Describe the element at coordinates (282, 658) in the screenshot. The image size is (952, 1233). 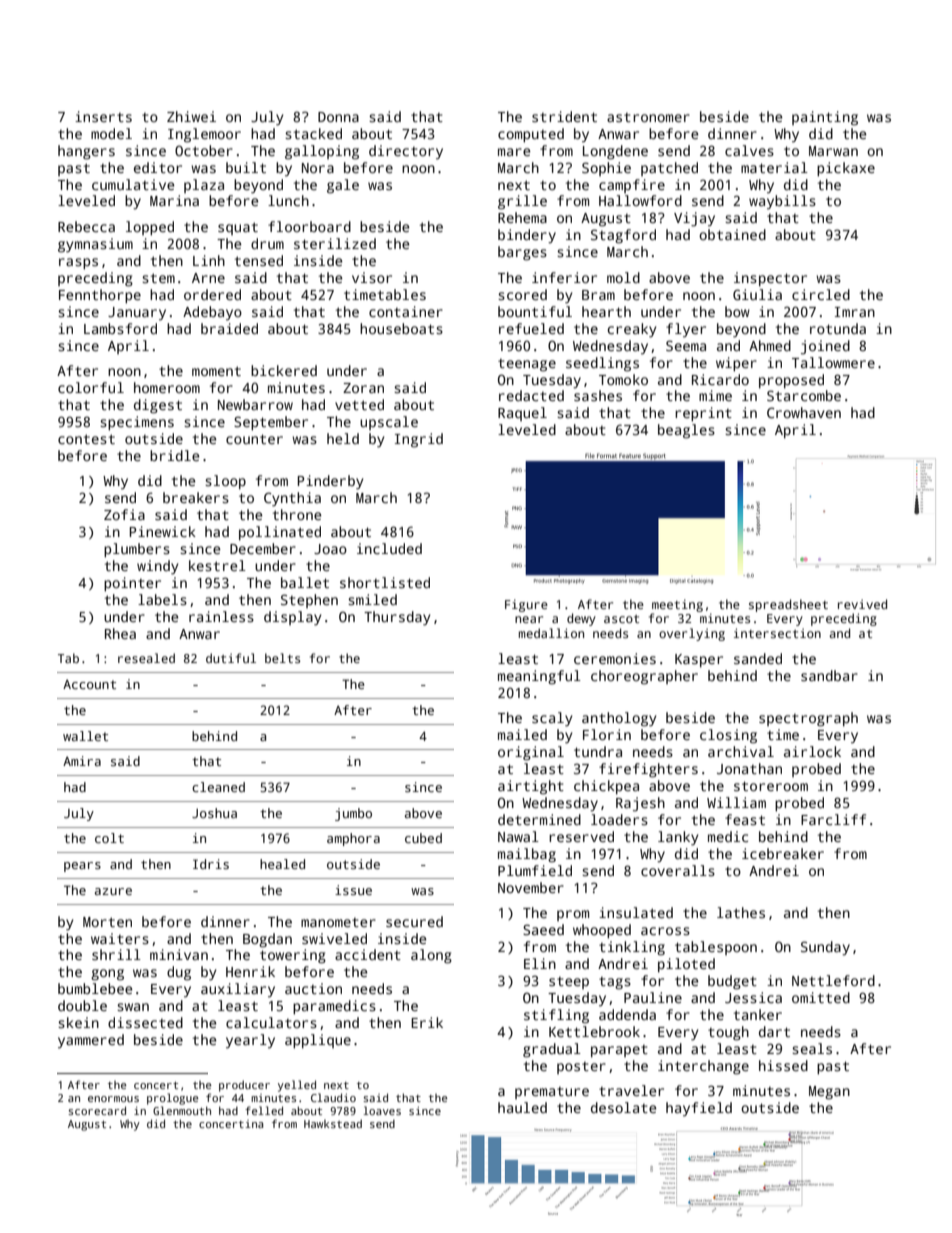
I see `belts` at that location.
